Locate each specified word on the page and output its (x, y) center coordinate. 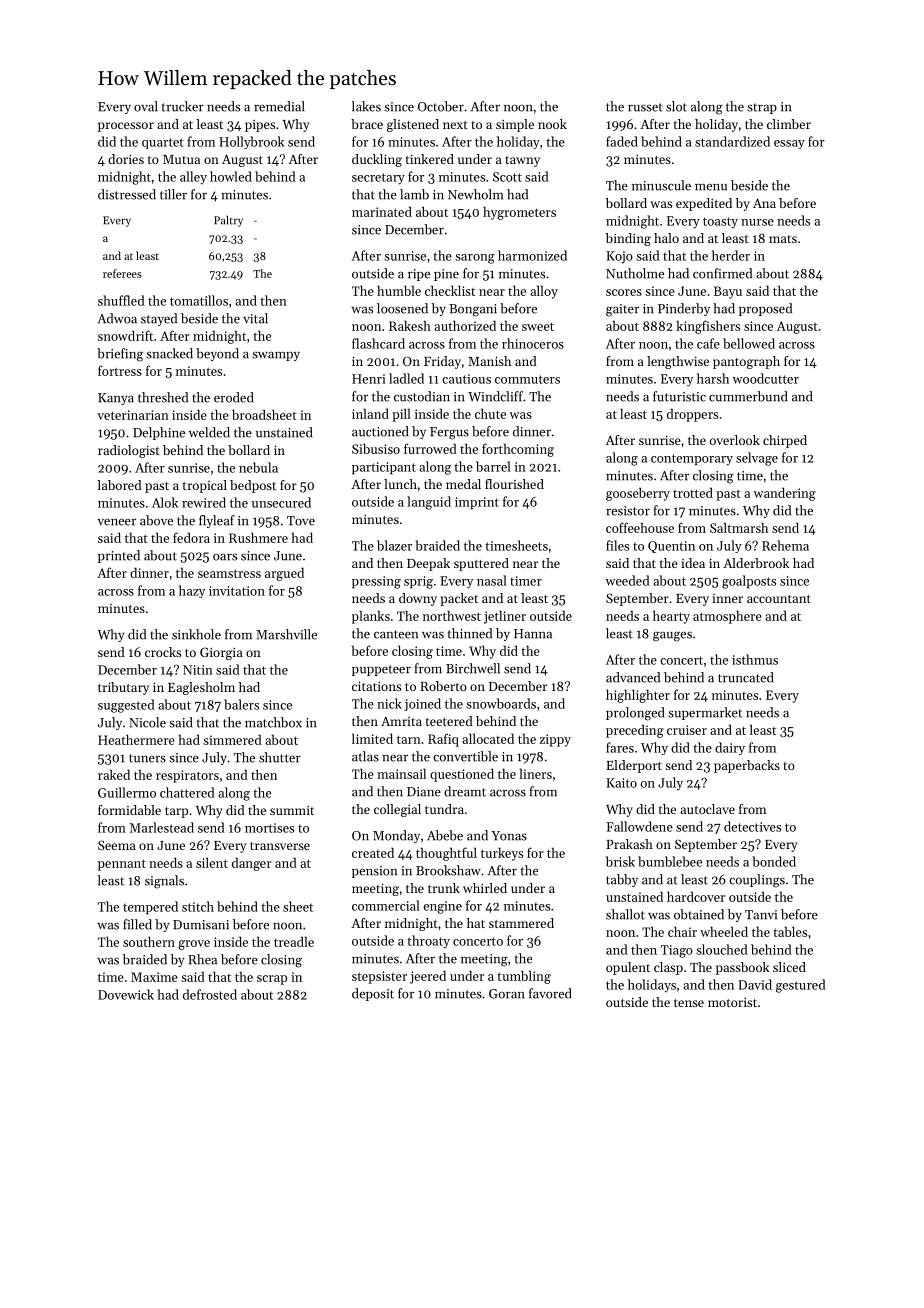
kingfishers (708, 327)
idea (693, 563)
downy (418, 599)
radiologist (129, 451)
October (441, 106)
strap (762, 108)
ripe (419, 275)
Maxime (154, 977)
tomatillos (199, 300)
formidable (129, 810)
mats (783, 239)
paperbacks (747, 766)
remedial (279, 106)
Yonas (509, 836)
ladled (406, 378)
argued (284, 574)
